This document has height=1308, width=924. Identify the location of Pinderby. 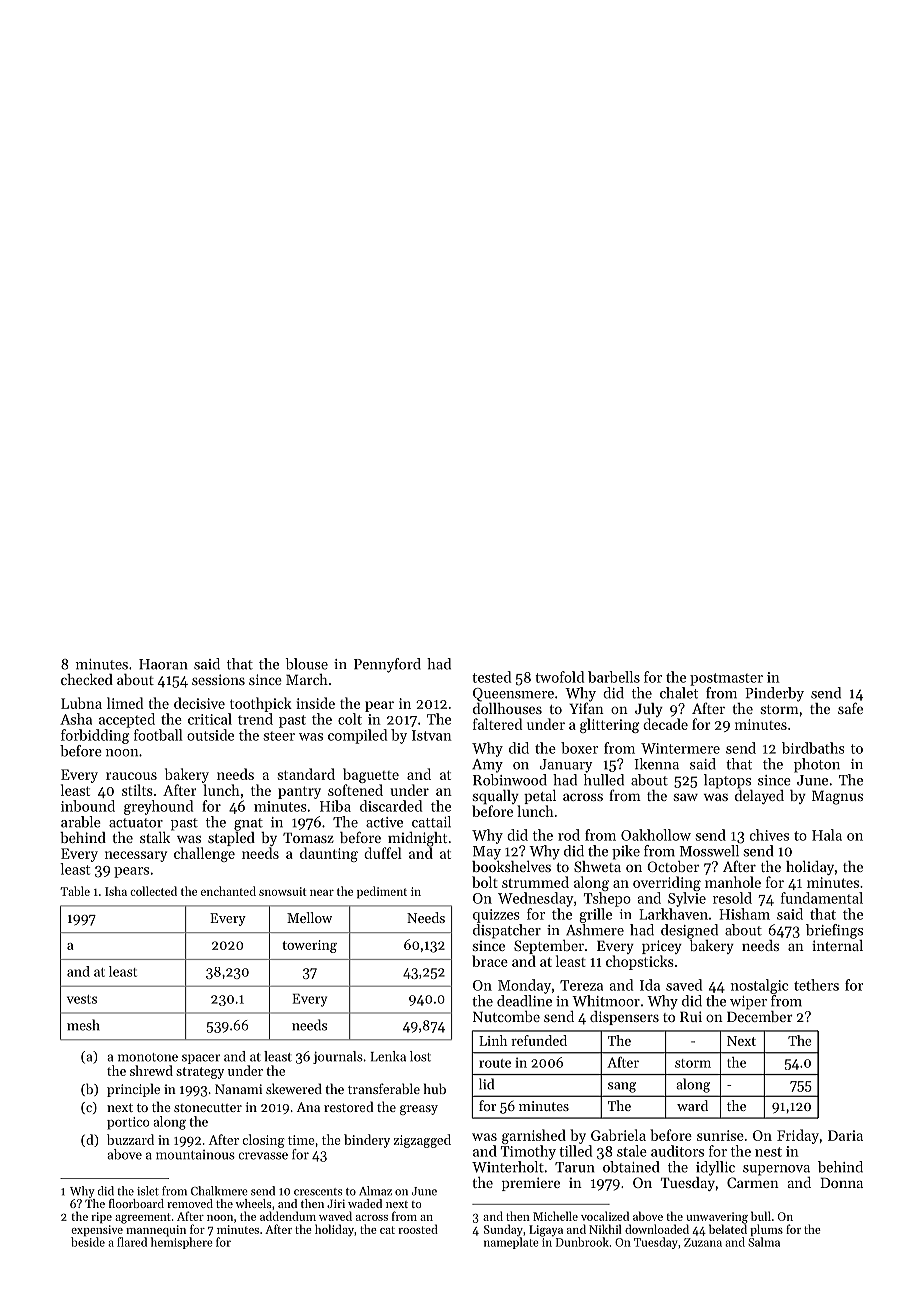
(774, 694).
